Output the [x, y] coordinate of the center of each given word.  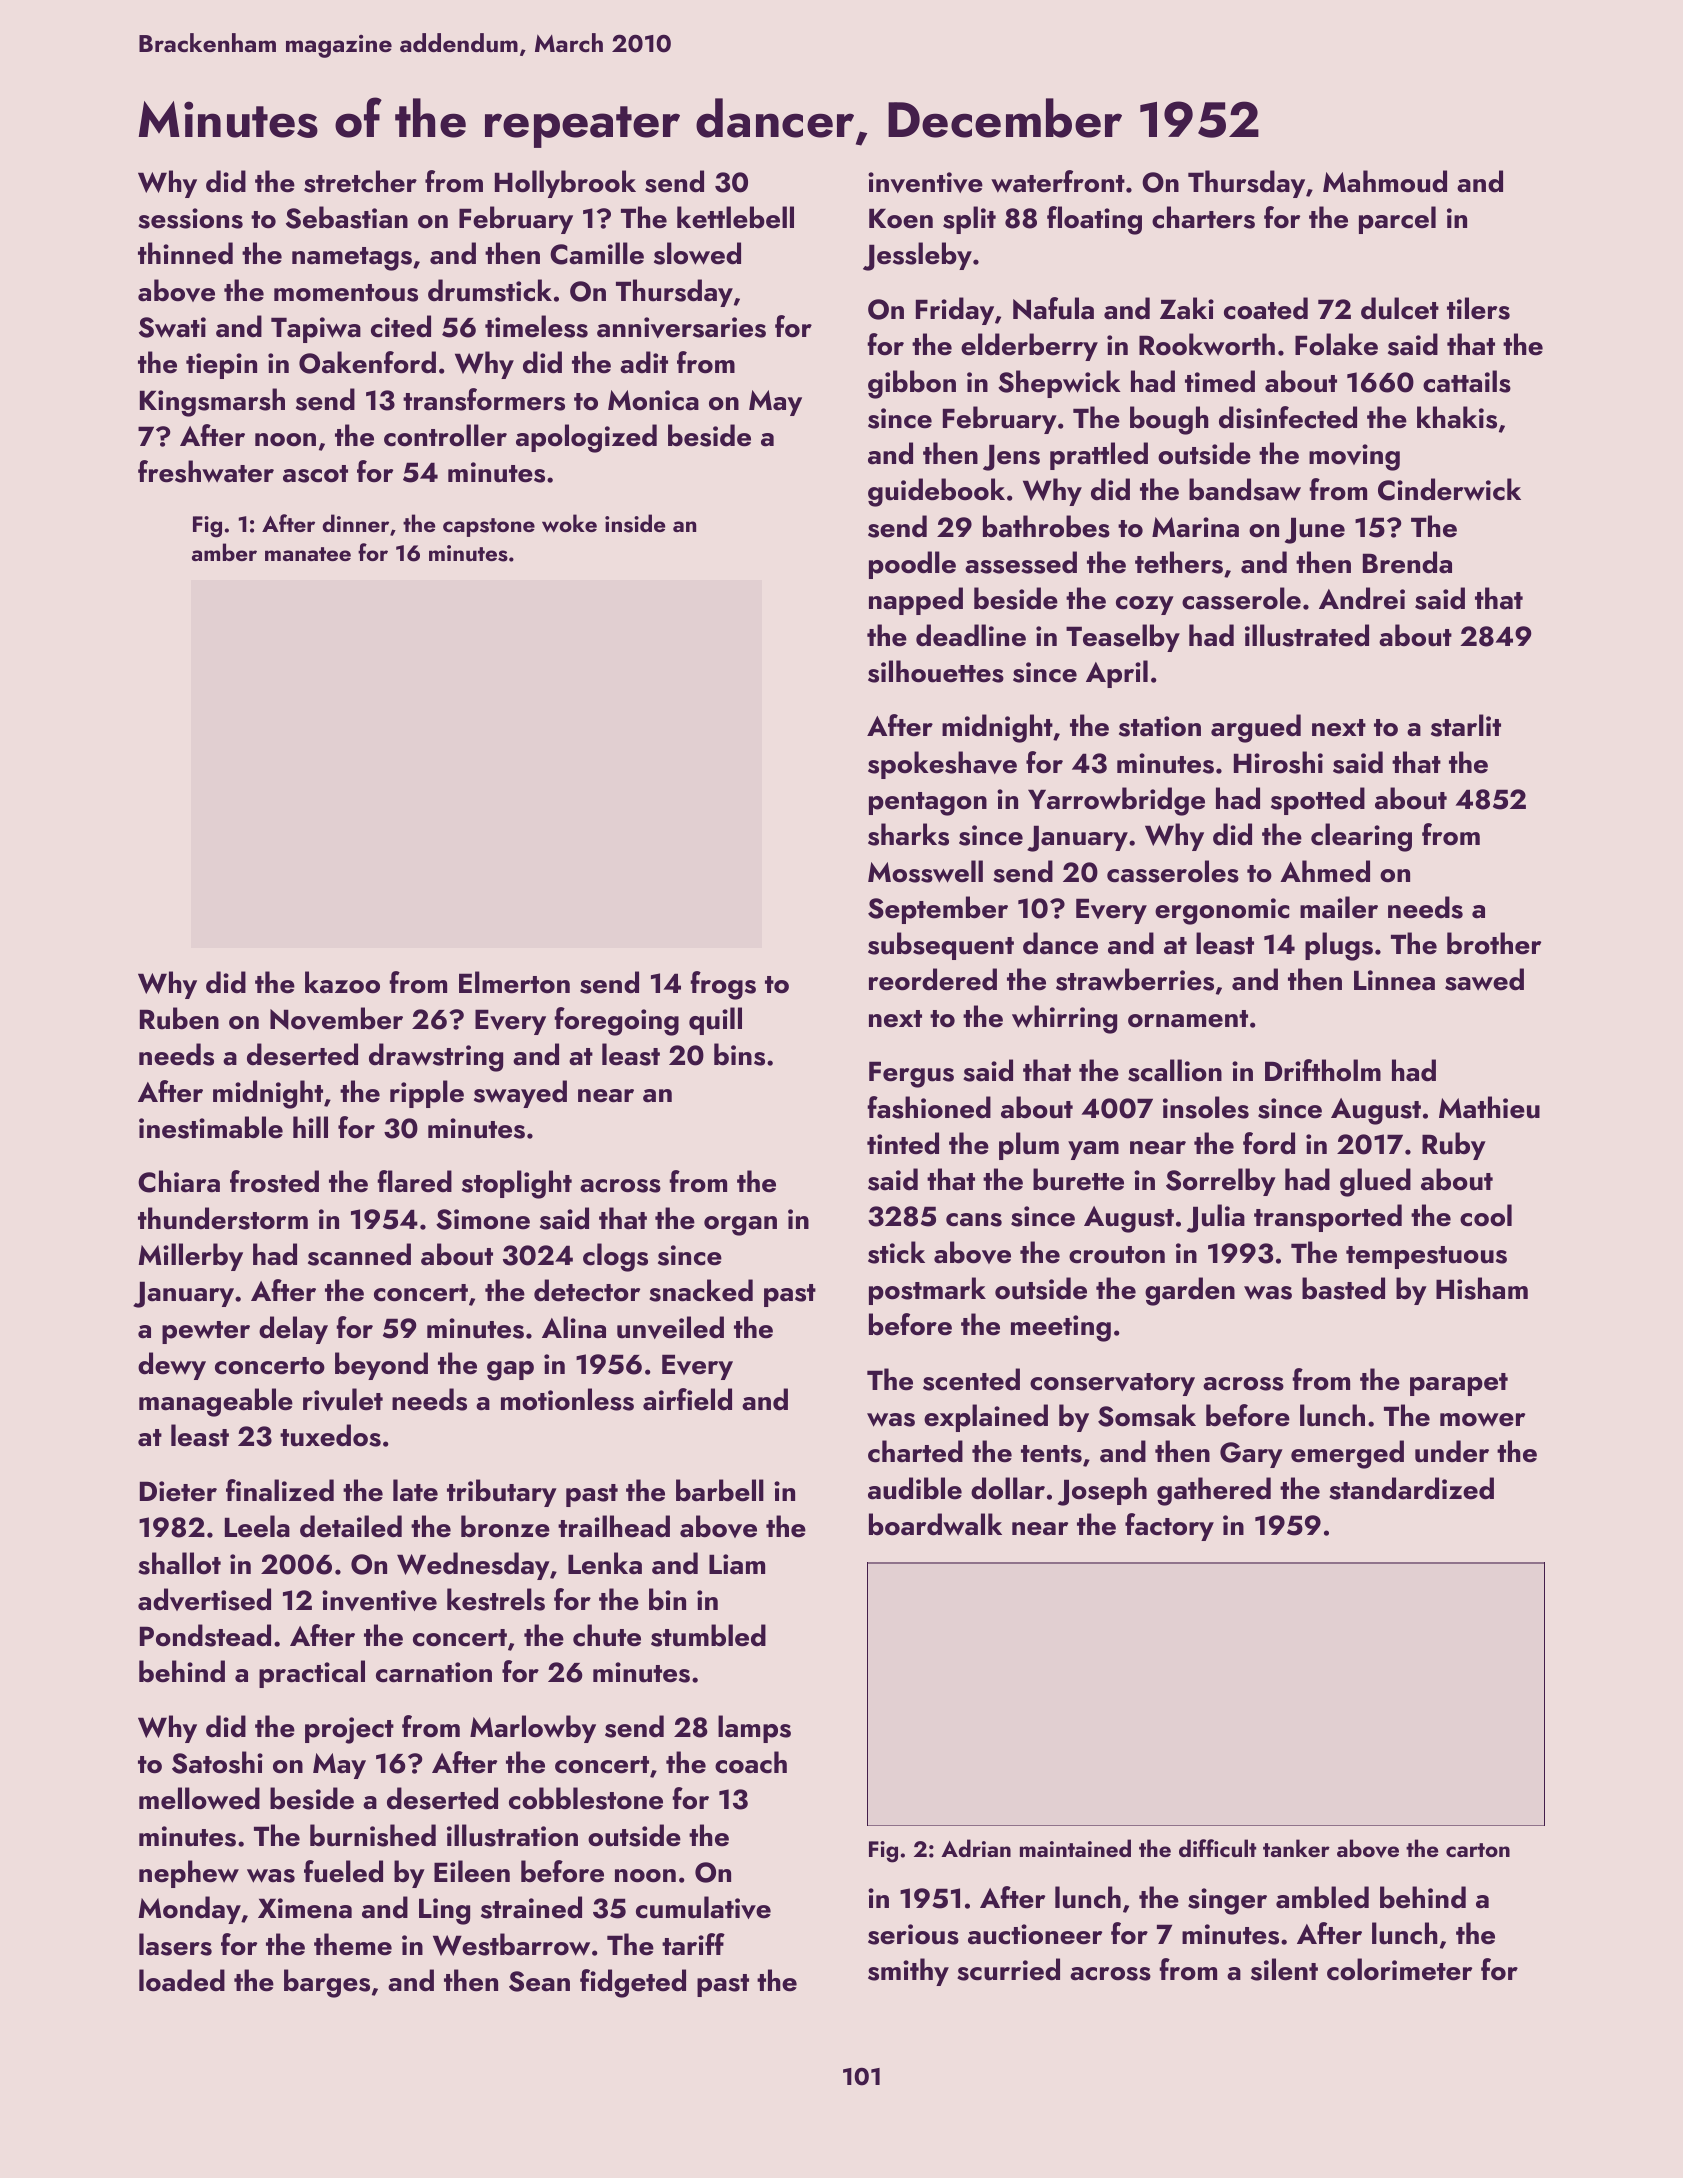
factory [1169, 1527]
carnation [434, 1672]
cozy [1145, 605]
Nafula [1053, 308]
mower [1482, 1420]
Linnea [1394, 980]
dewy [172, 1366]
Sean [539, 1981]
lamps [754, 1729]
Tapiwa [316, 330]
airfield [687, 1399]
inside [635, 523]
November [336, 1018]
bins [739, 1054]
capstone [489, 527]
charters [1203, 217]
